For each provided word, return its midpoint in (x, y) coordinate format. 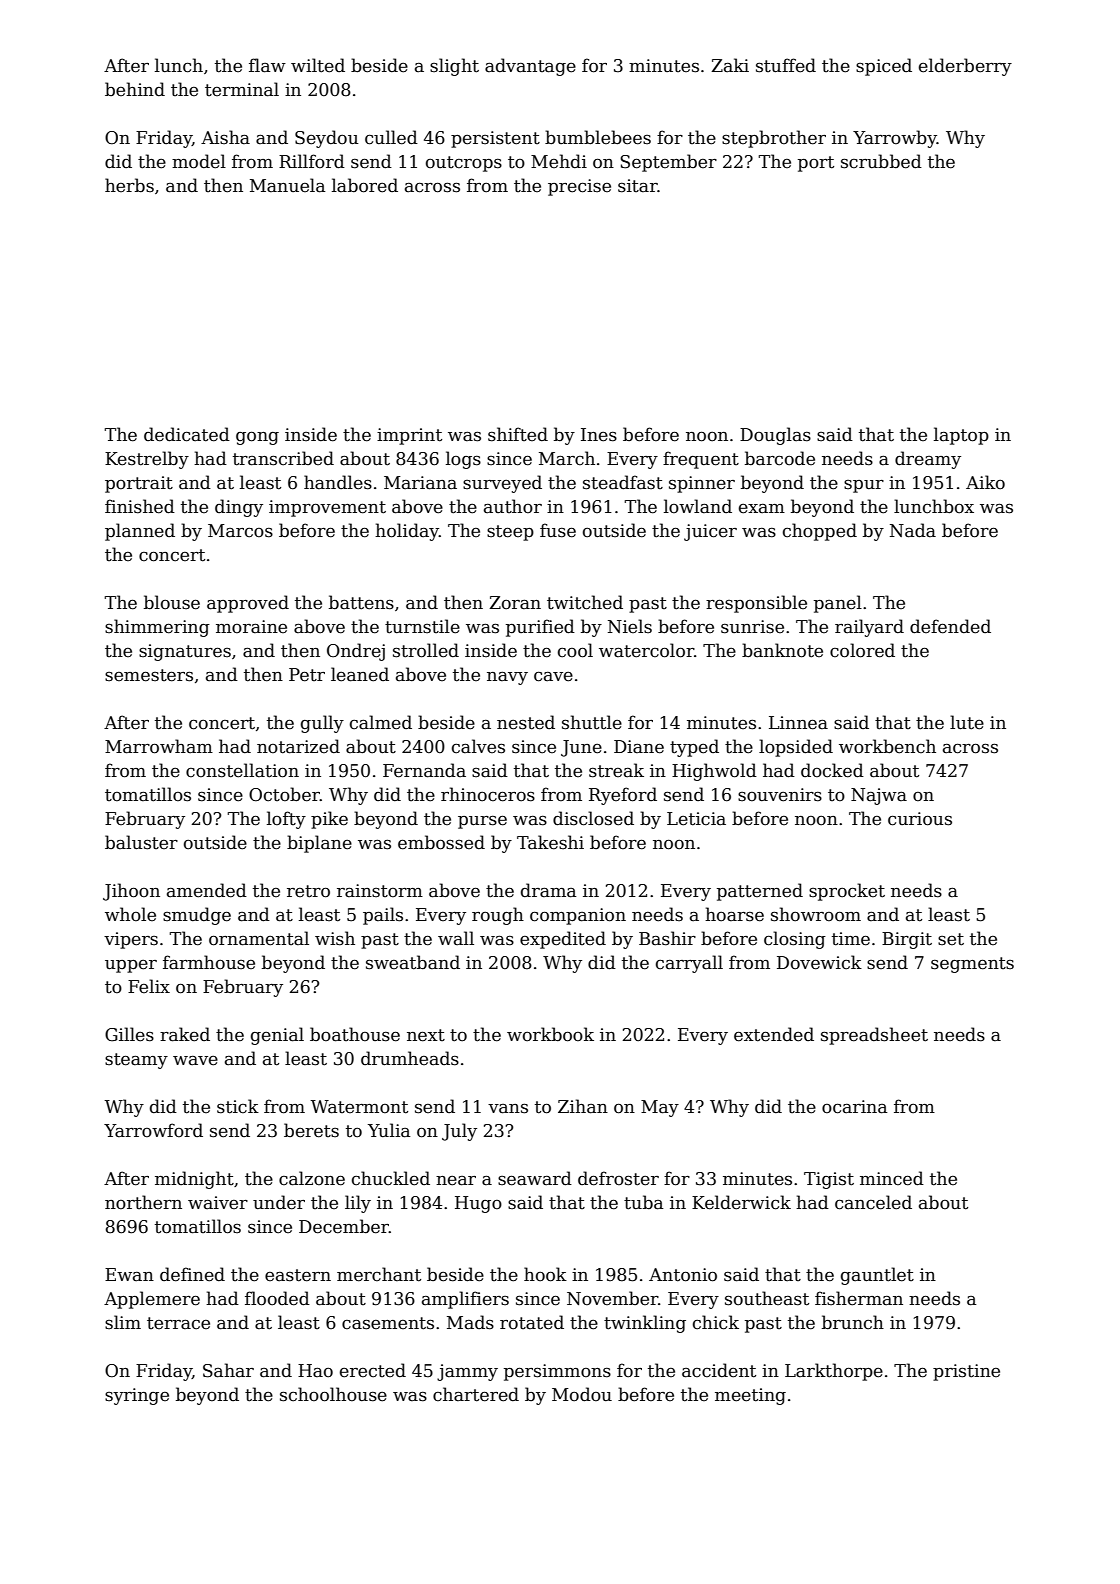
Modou (582, 1394)
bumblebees (598, 137)
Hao (315, 1371)
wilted (318, 65)
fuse (558, 530)
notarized (298, 746)
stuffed (786, 65)
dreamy (928, 460)
